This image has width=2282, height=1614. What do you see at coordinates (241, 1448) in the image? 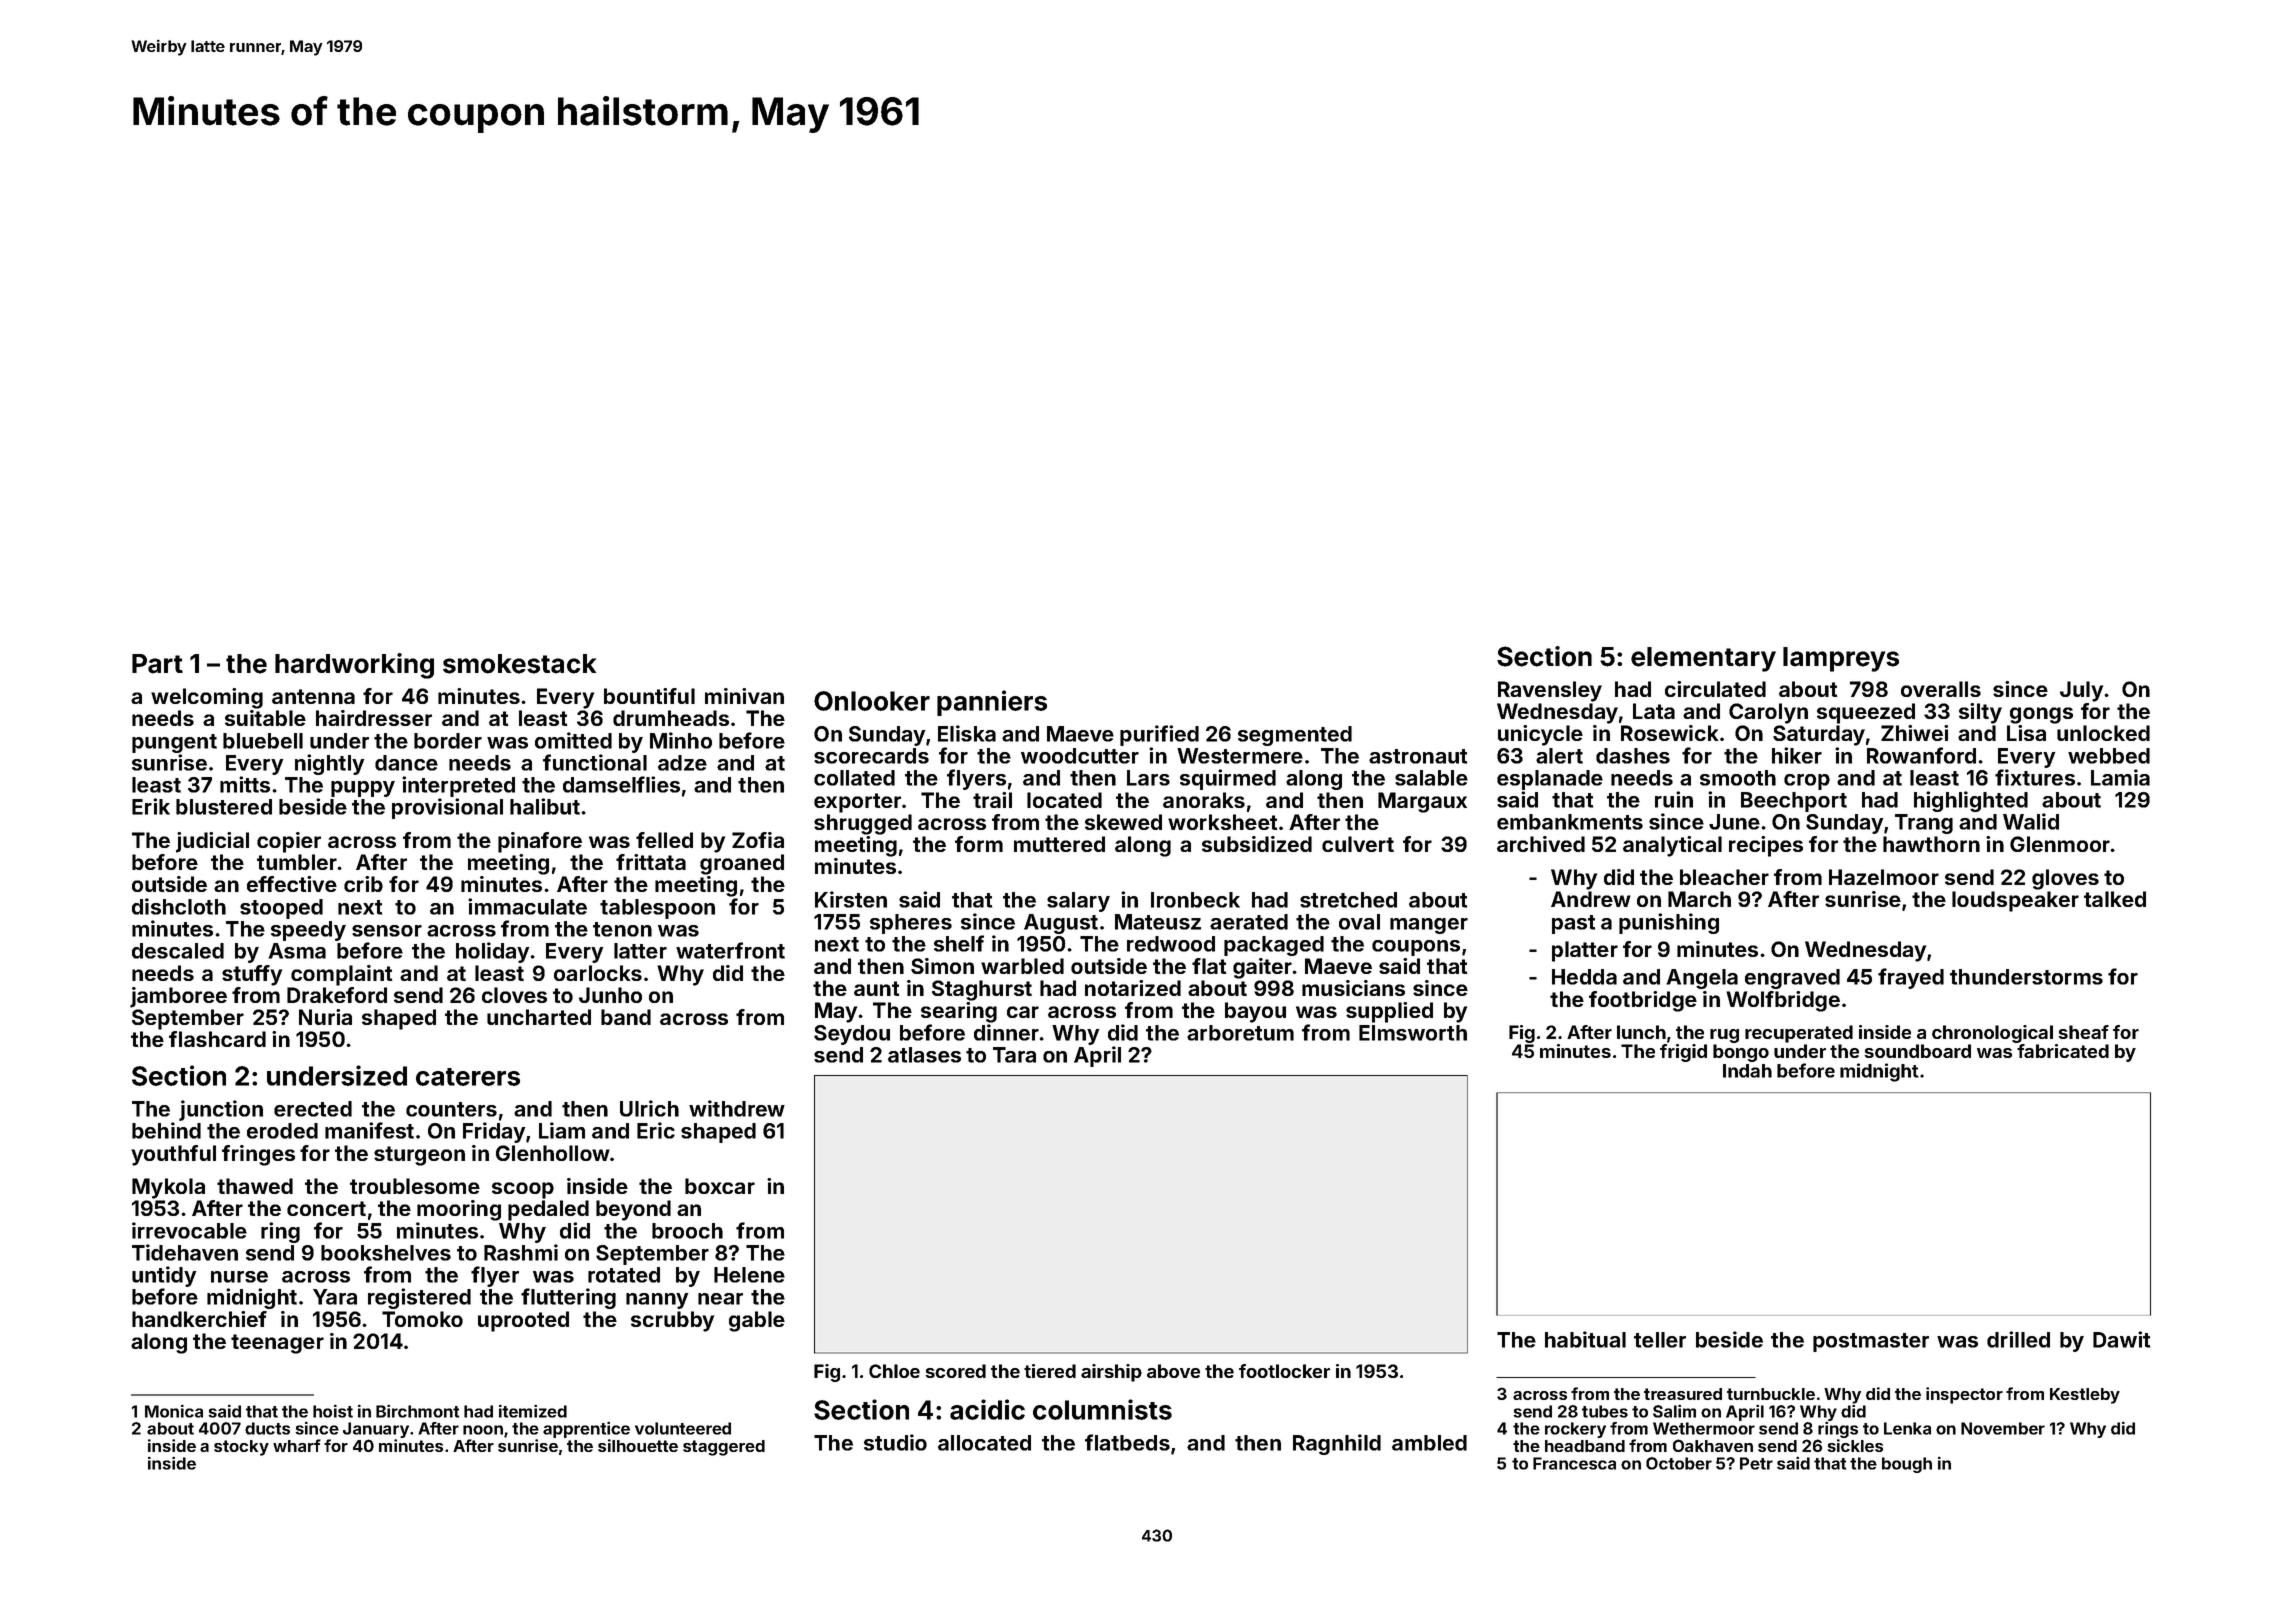
I see `stocky` at bounding box center [241, 1448].
